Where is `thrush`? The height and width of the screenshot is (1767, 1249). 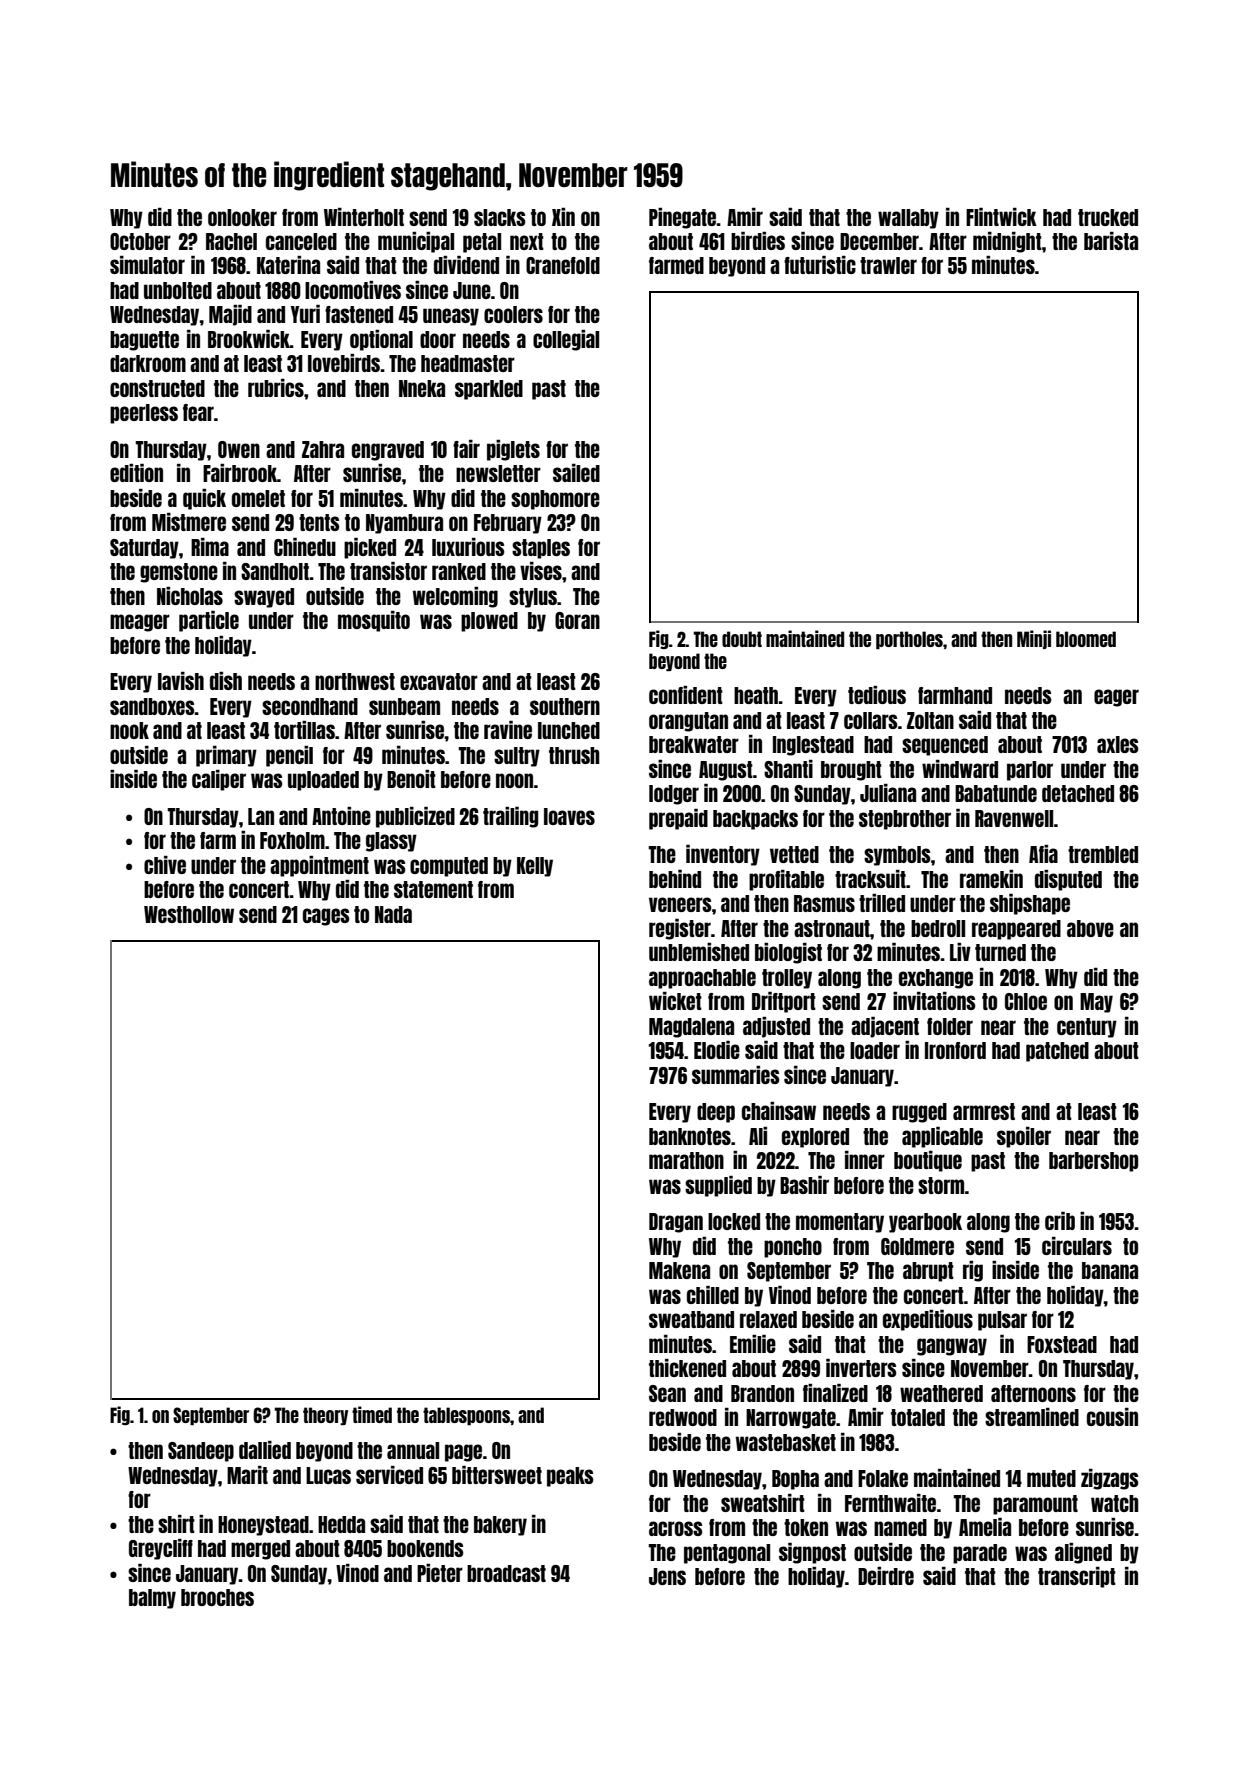 thrush is located at coordinates (574, 755).
